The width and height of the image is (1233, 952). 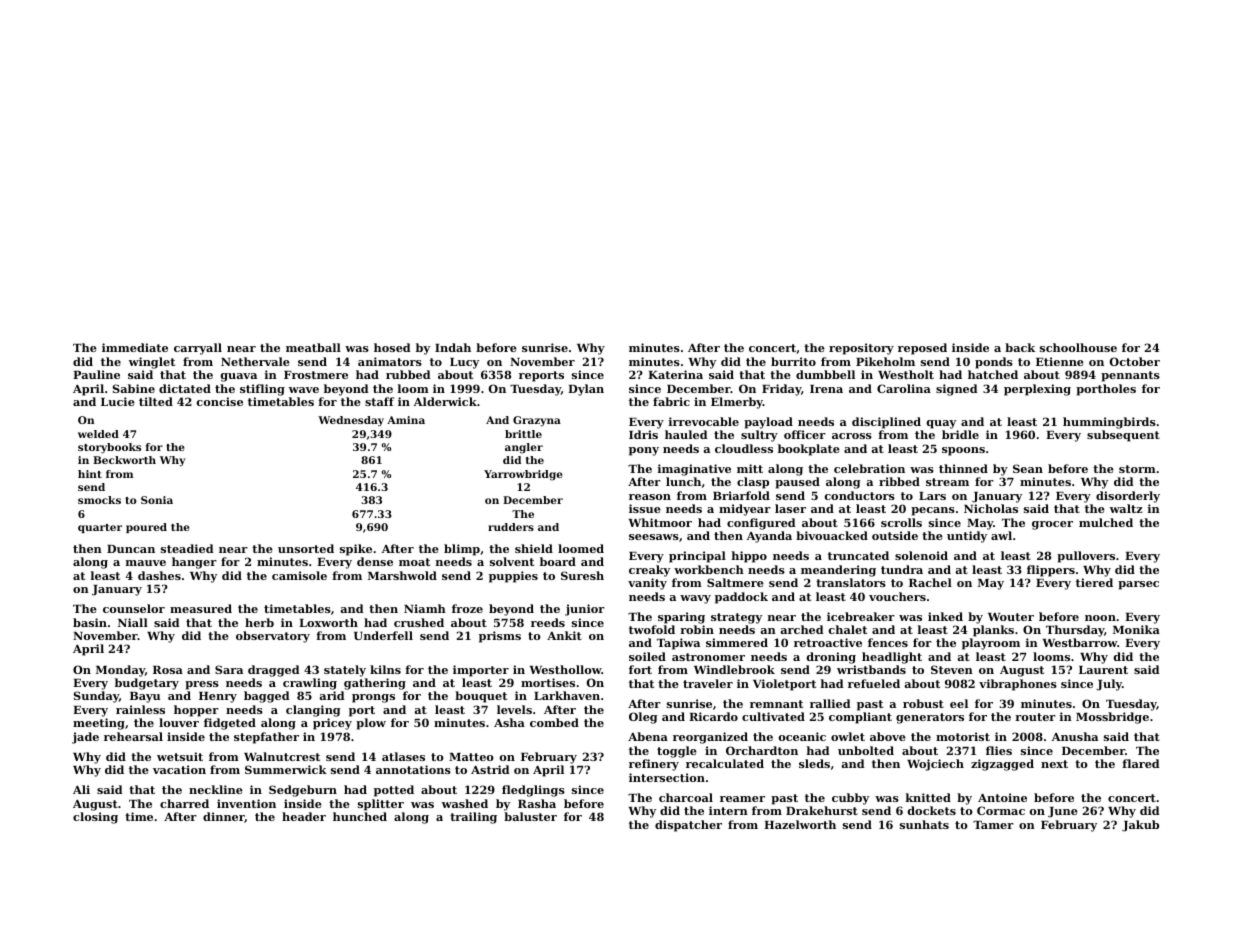 I want to click on smocks, so click(x=99, y=500).
